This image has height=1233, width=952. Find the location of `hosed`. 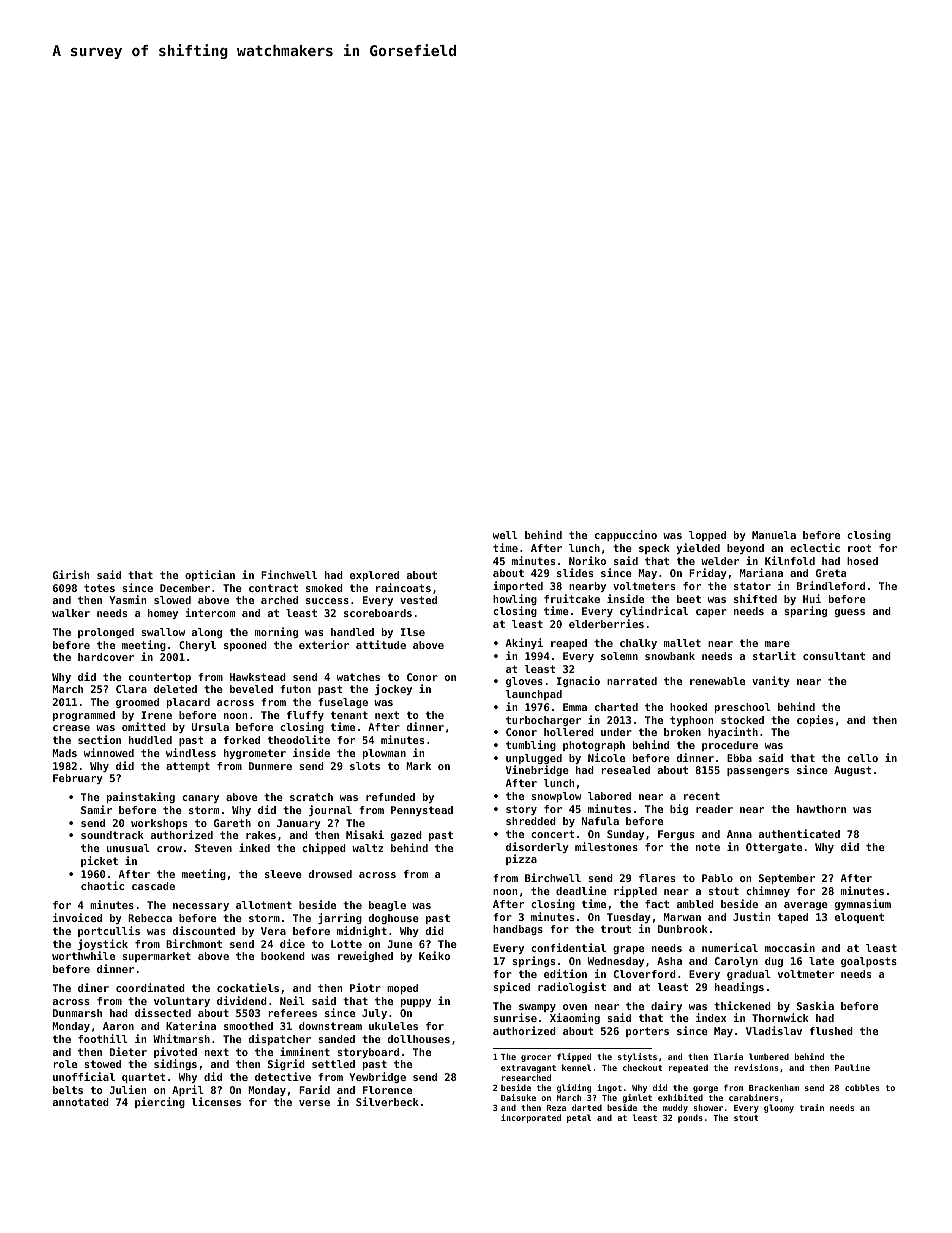

hosed is located at coordinates (862, 561).
